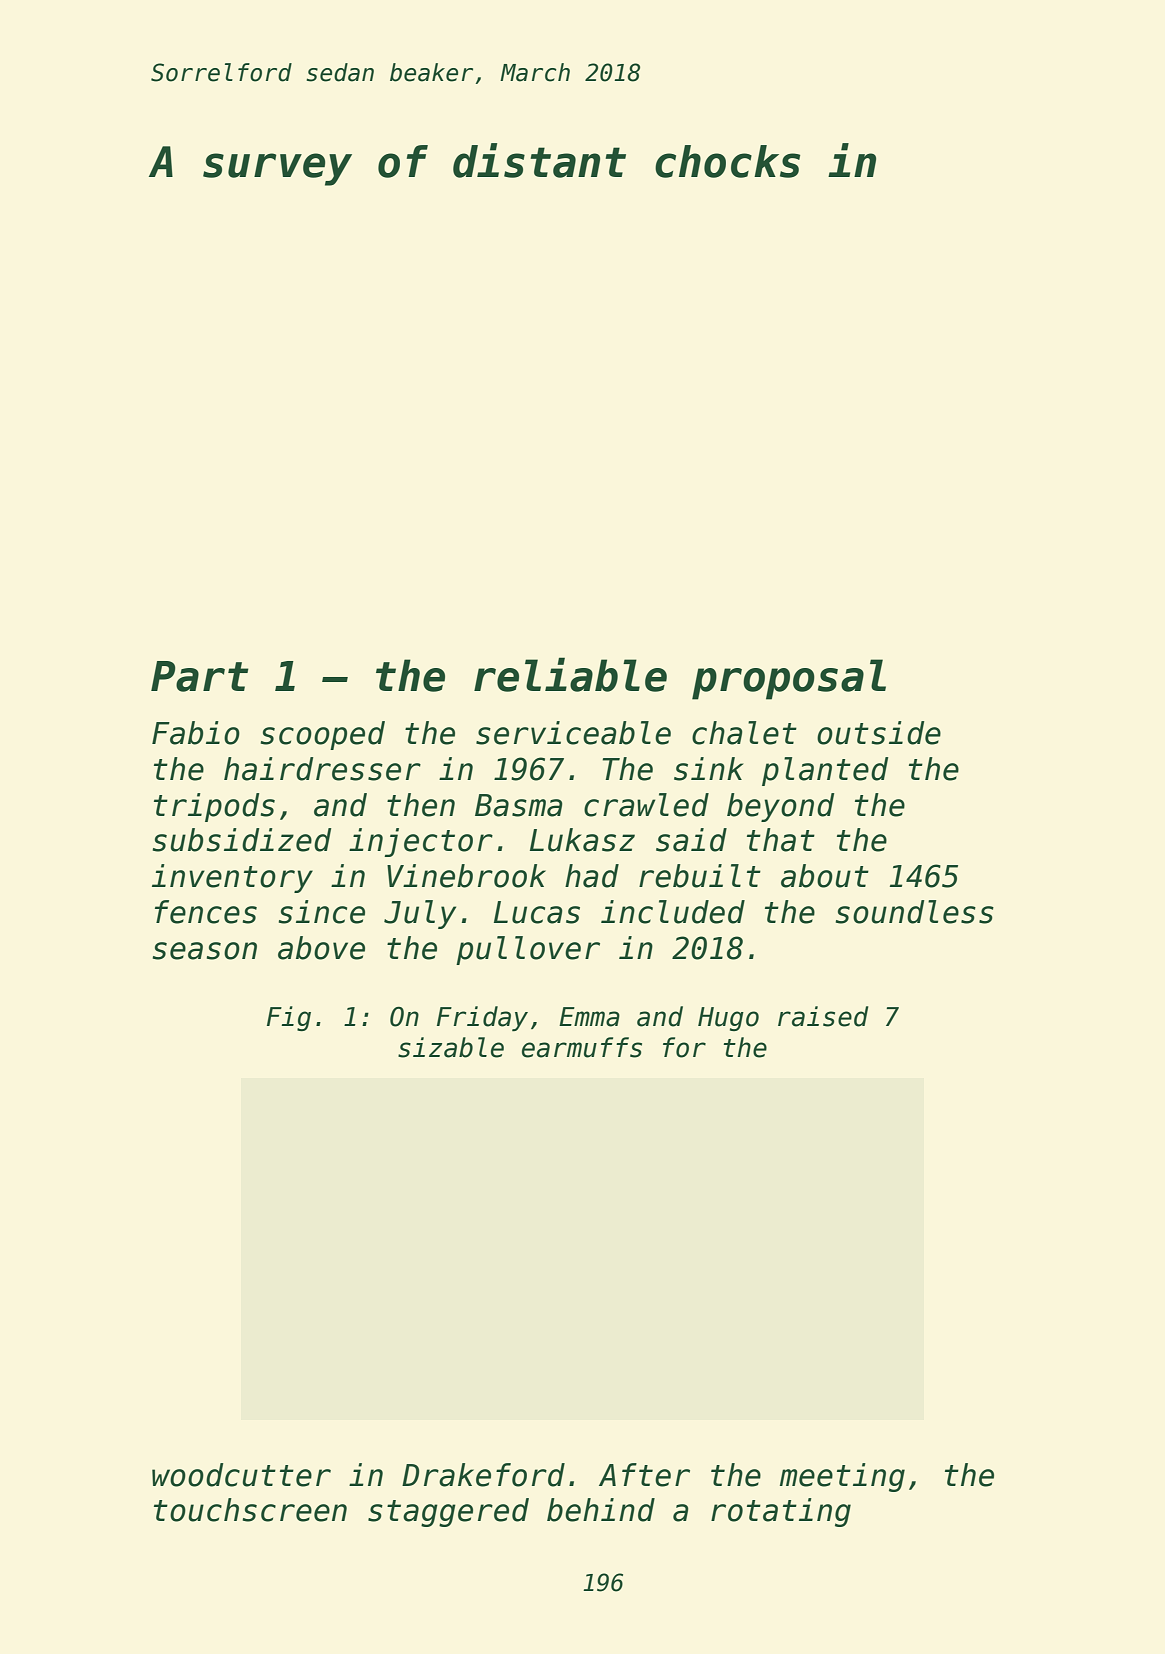 Image resolution: width=1165 pixels, height=1654 pixels. I want to click on Hugo, so click(728, 1019).
